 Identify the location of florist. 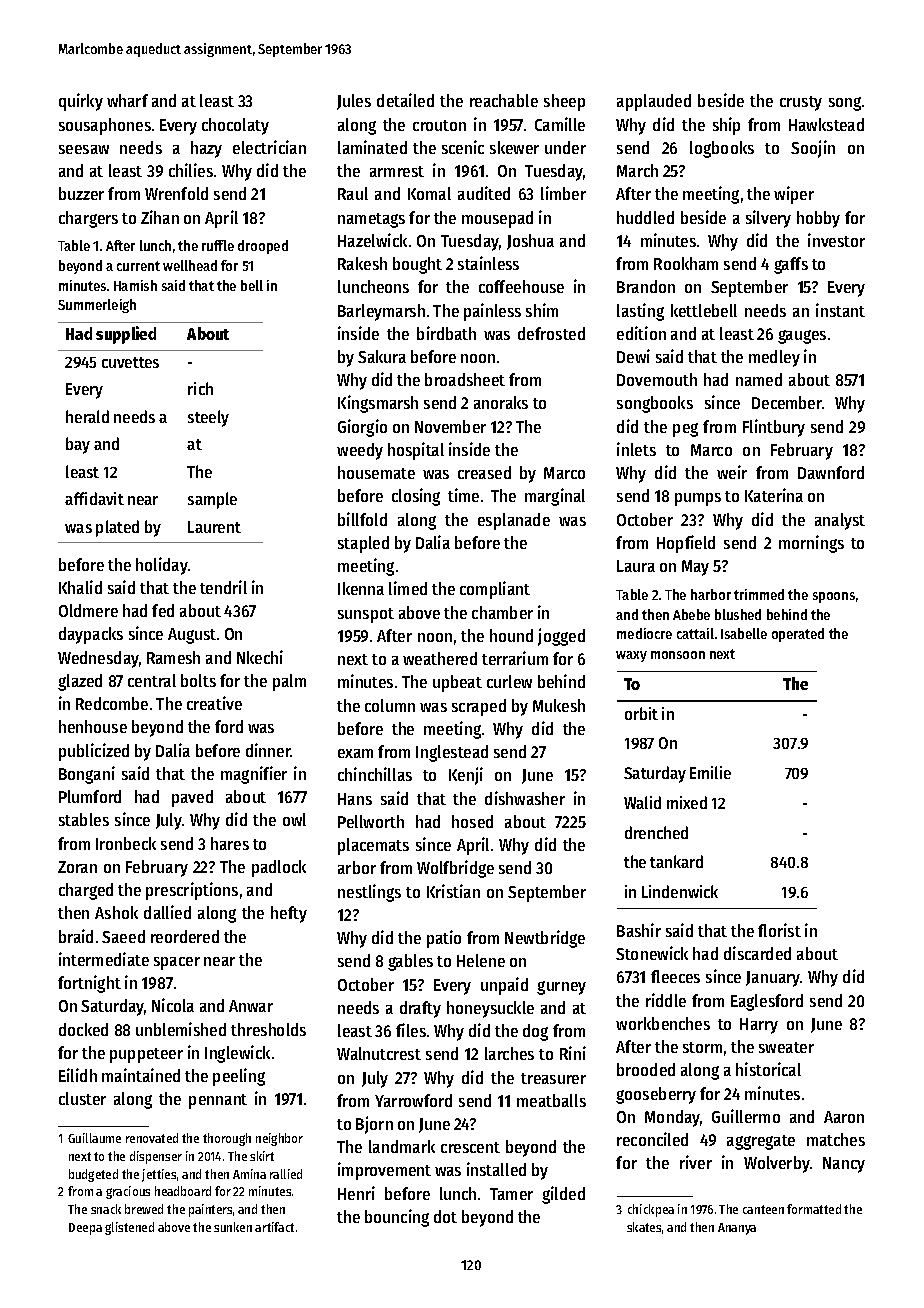
(779, 930).
